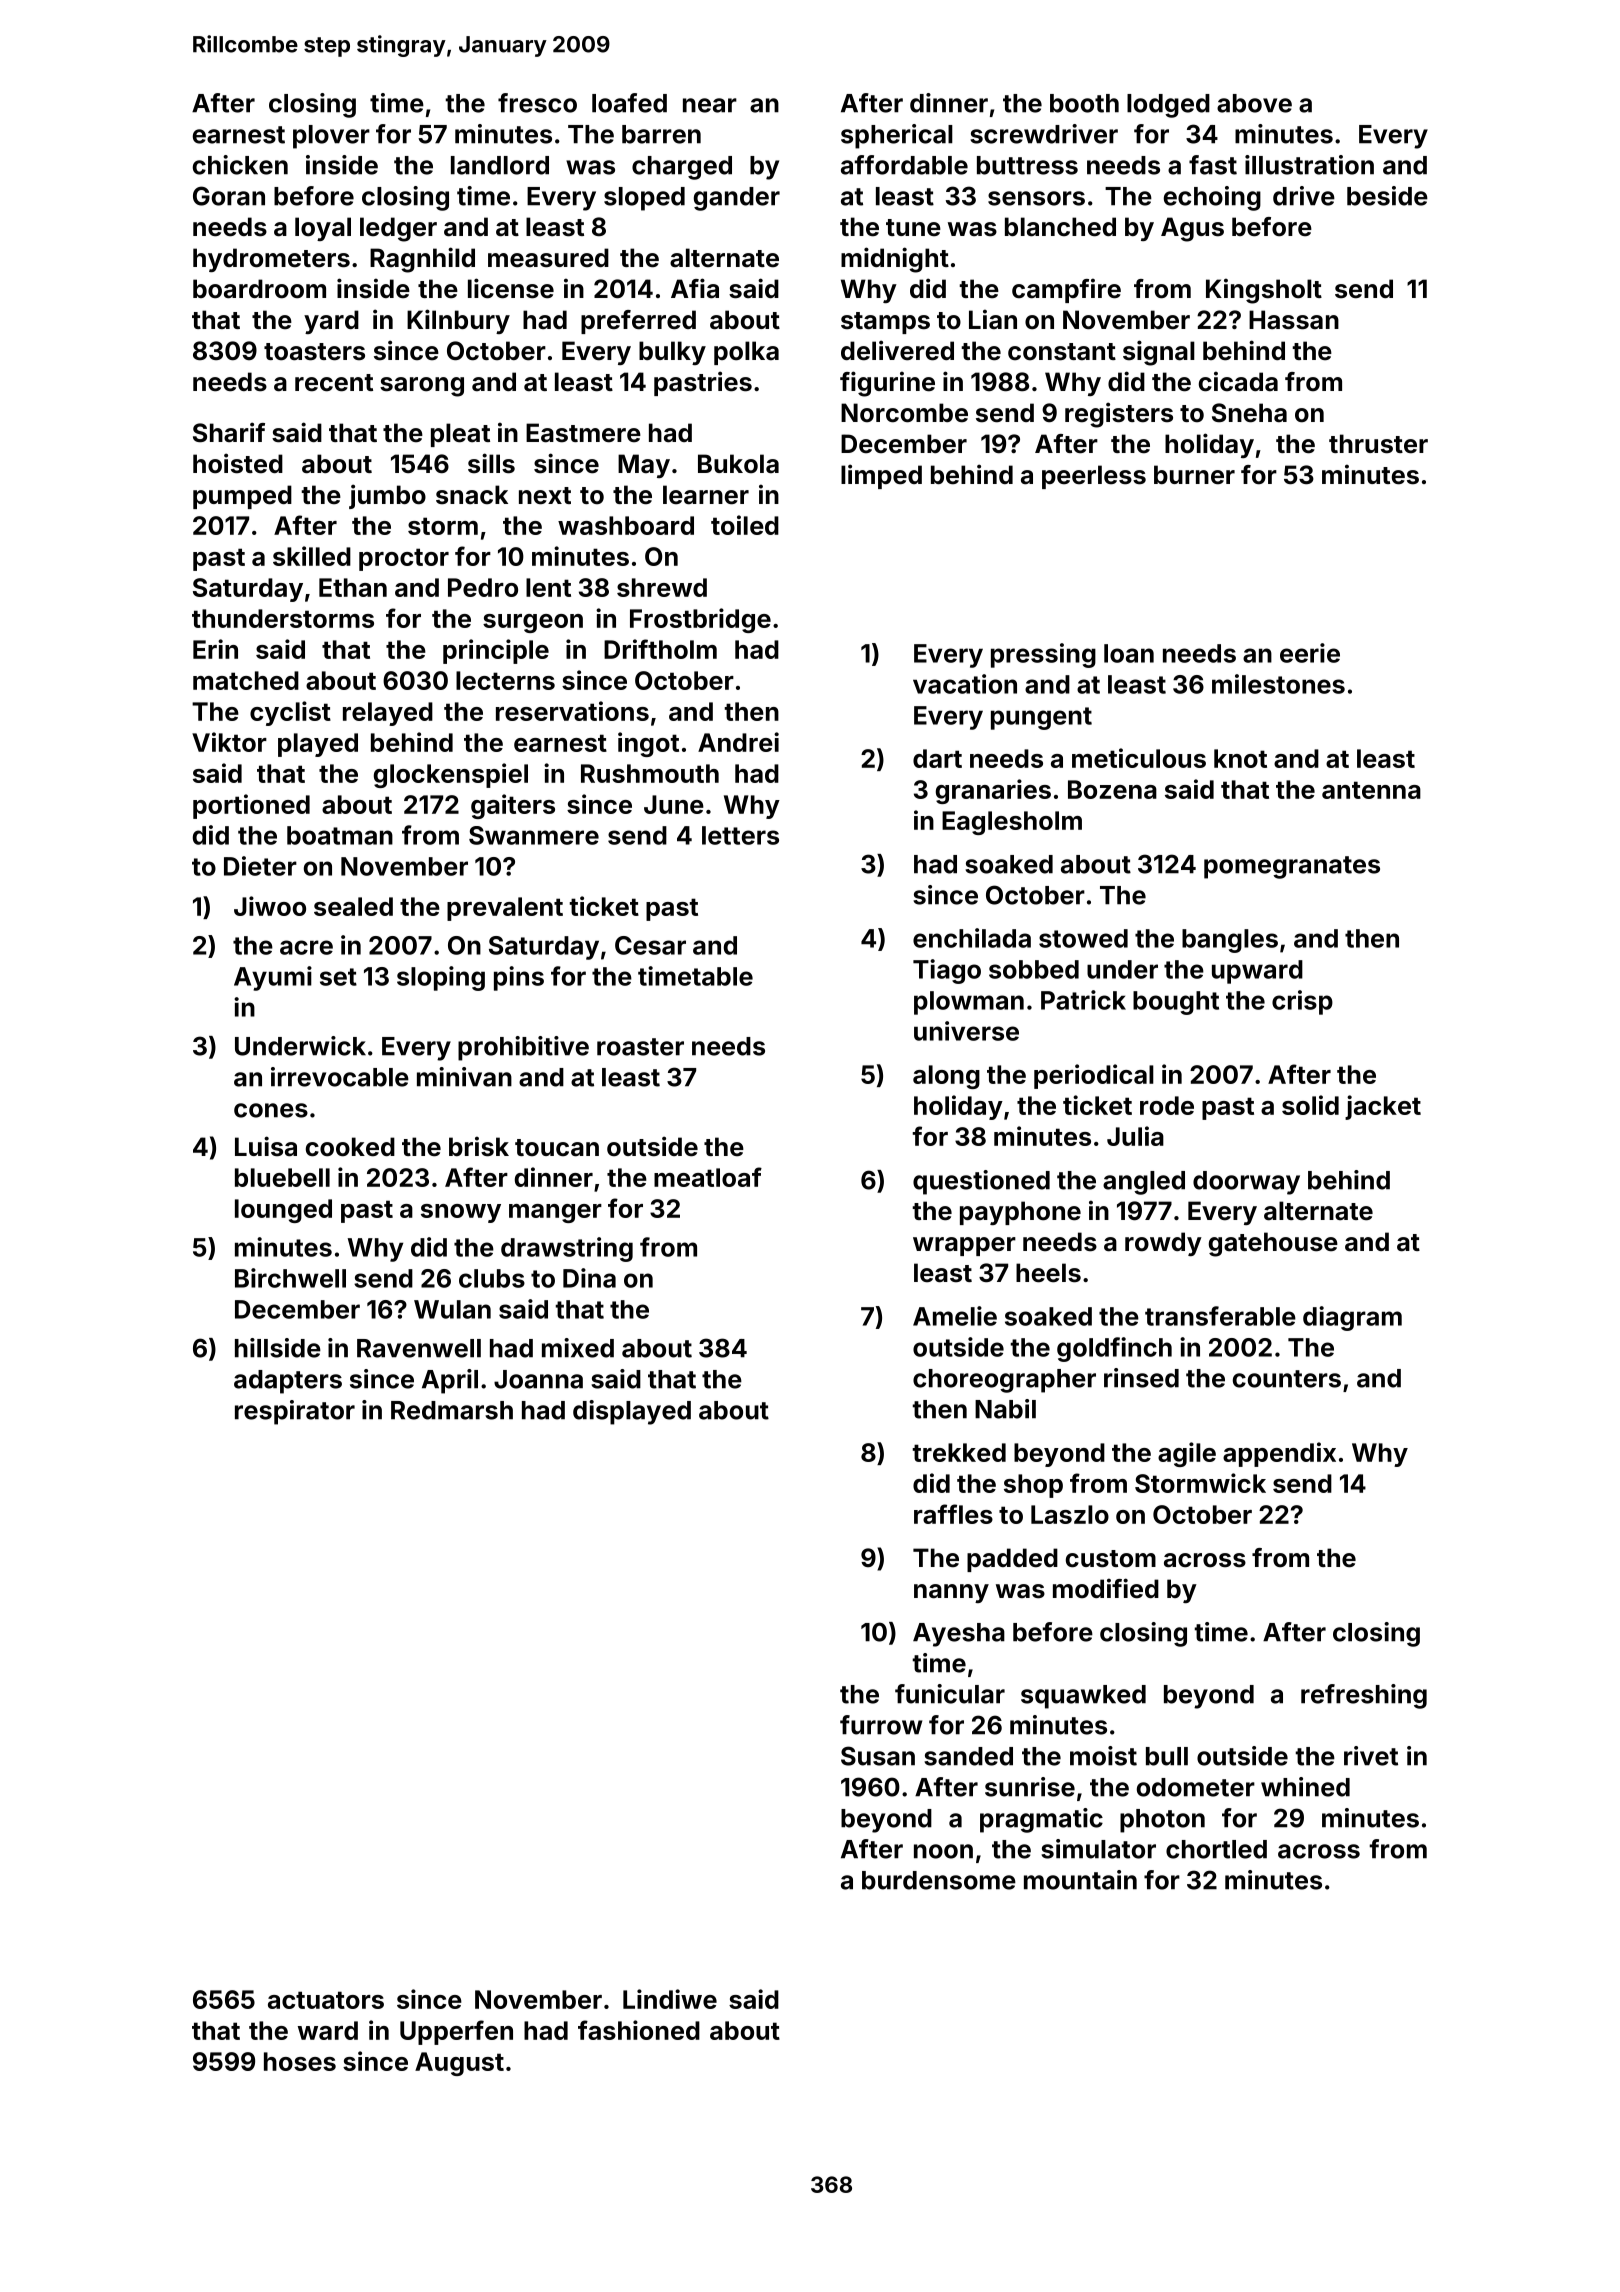 Image resolution: width=1620 pixels, height=2292 pixels. What do you see at coordinates (629, 103) in the image?
I see `loafed` at bounding box center [629, 103].
